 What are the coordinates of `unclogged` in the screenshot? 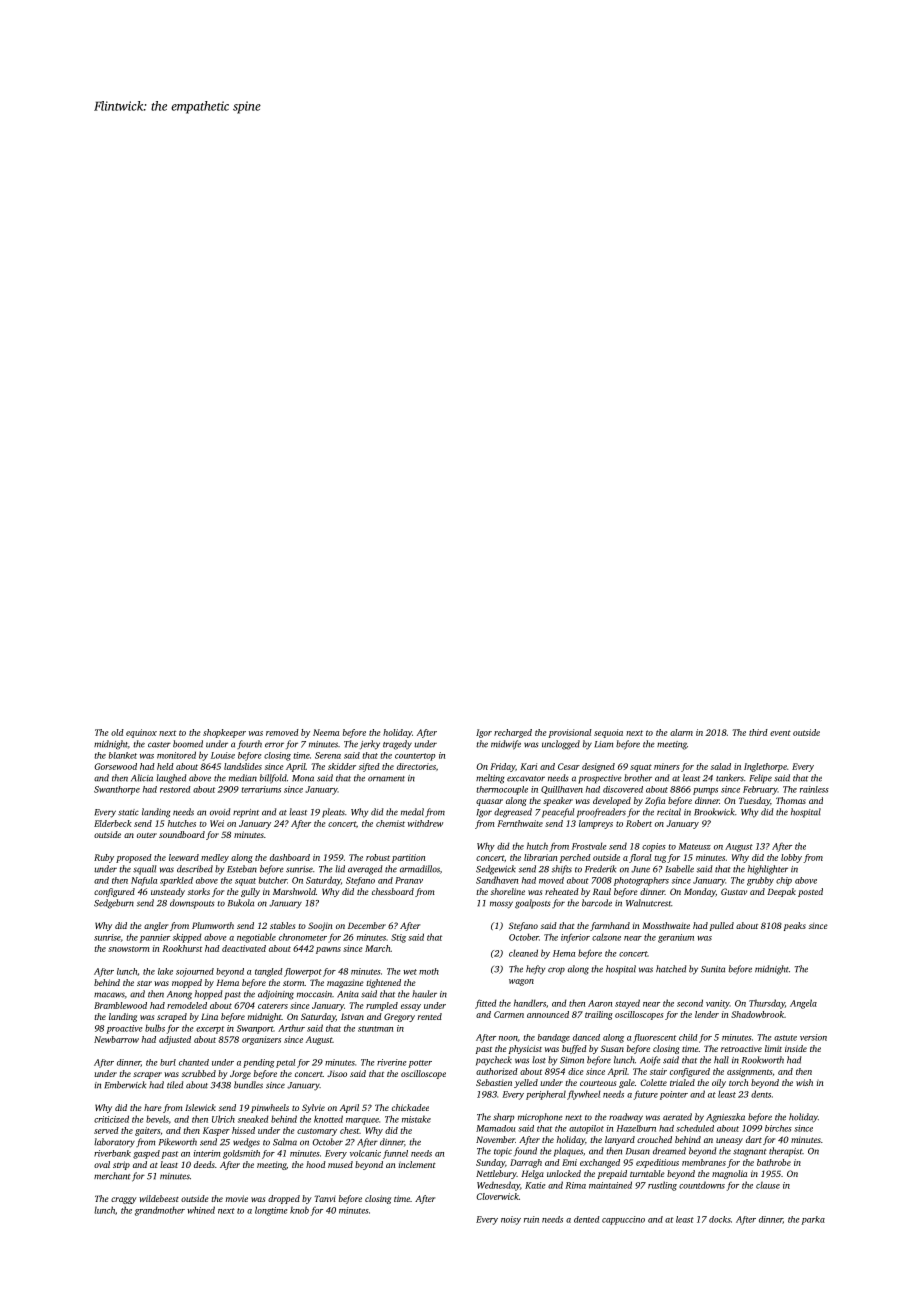 It's located at (561, 745).
